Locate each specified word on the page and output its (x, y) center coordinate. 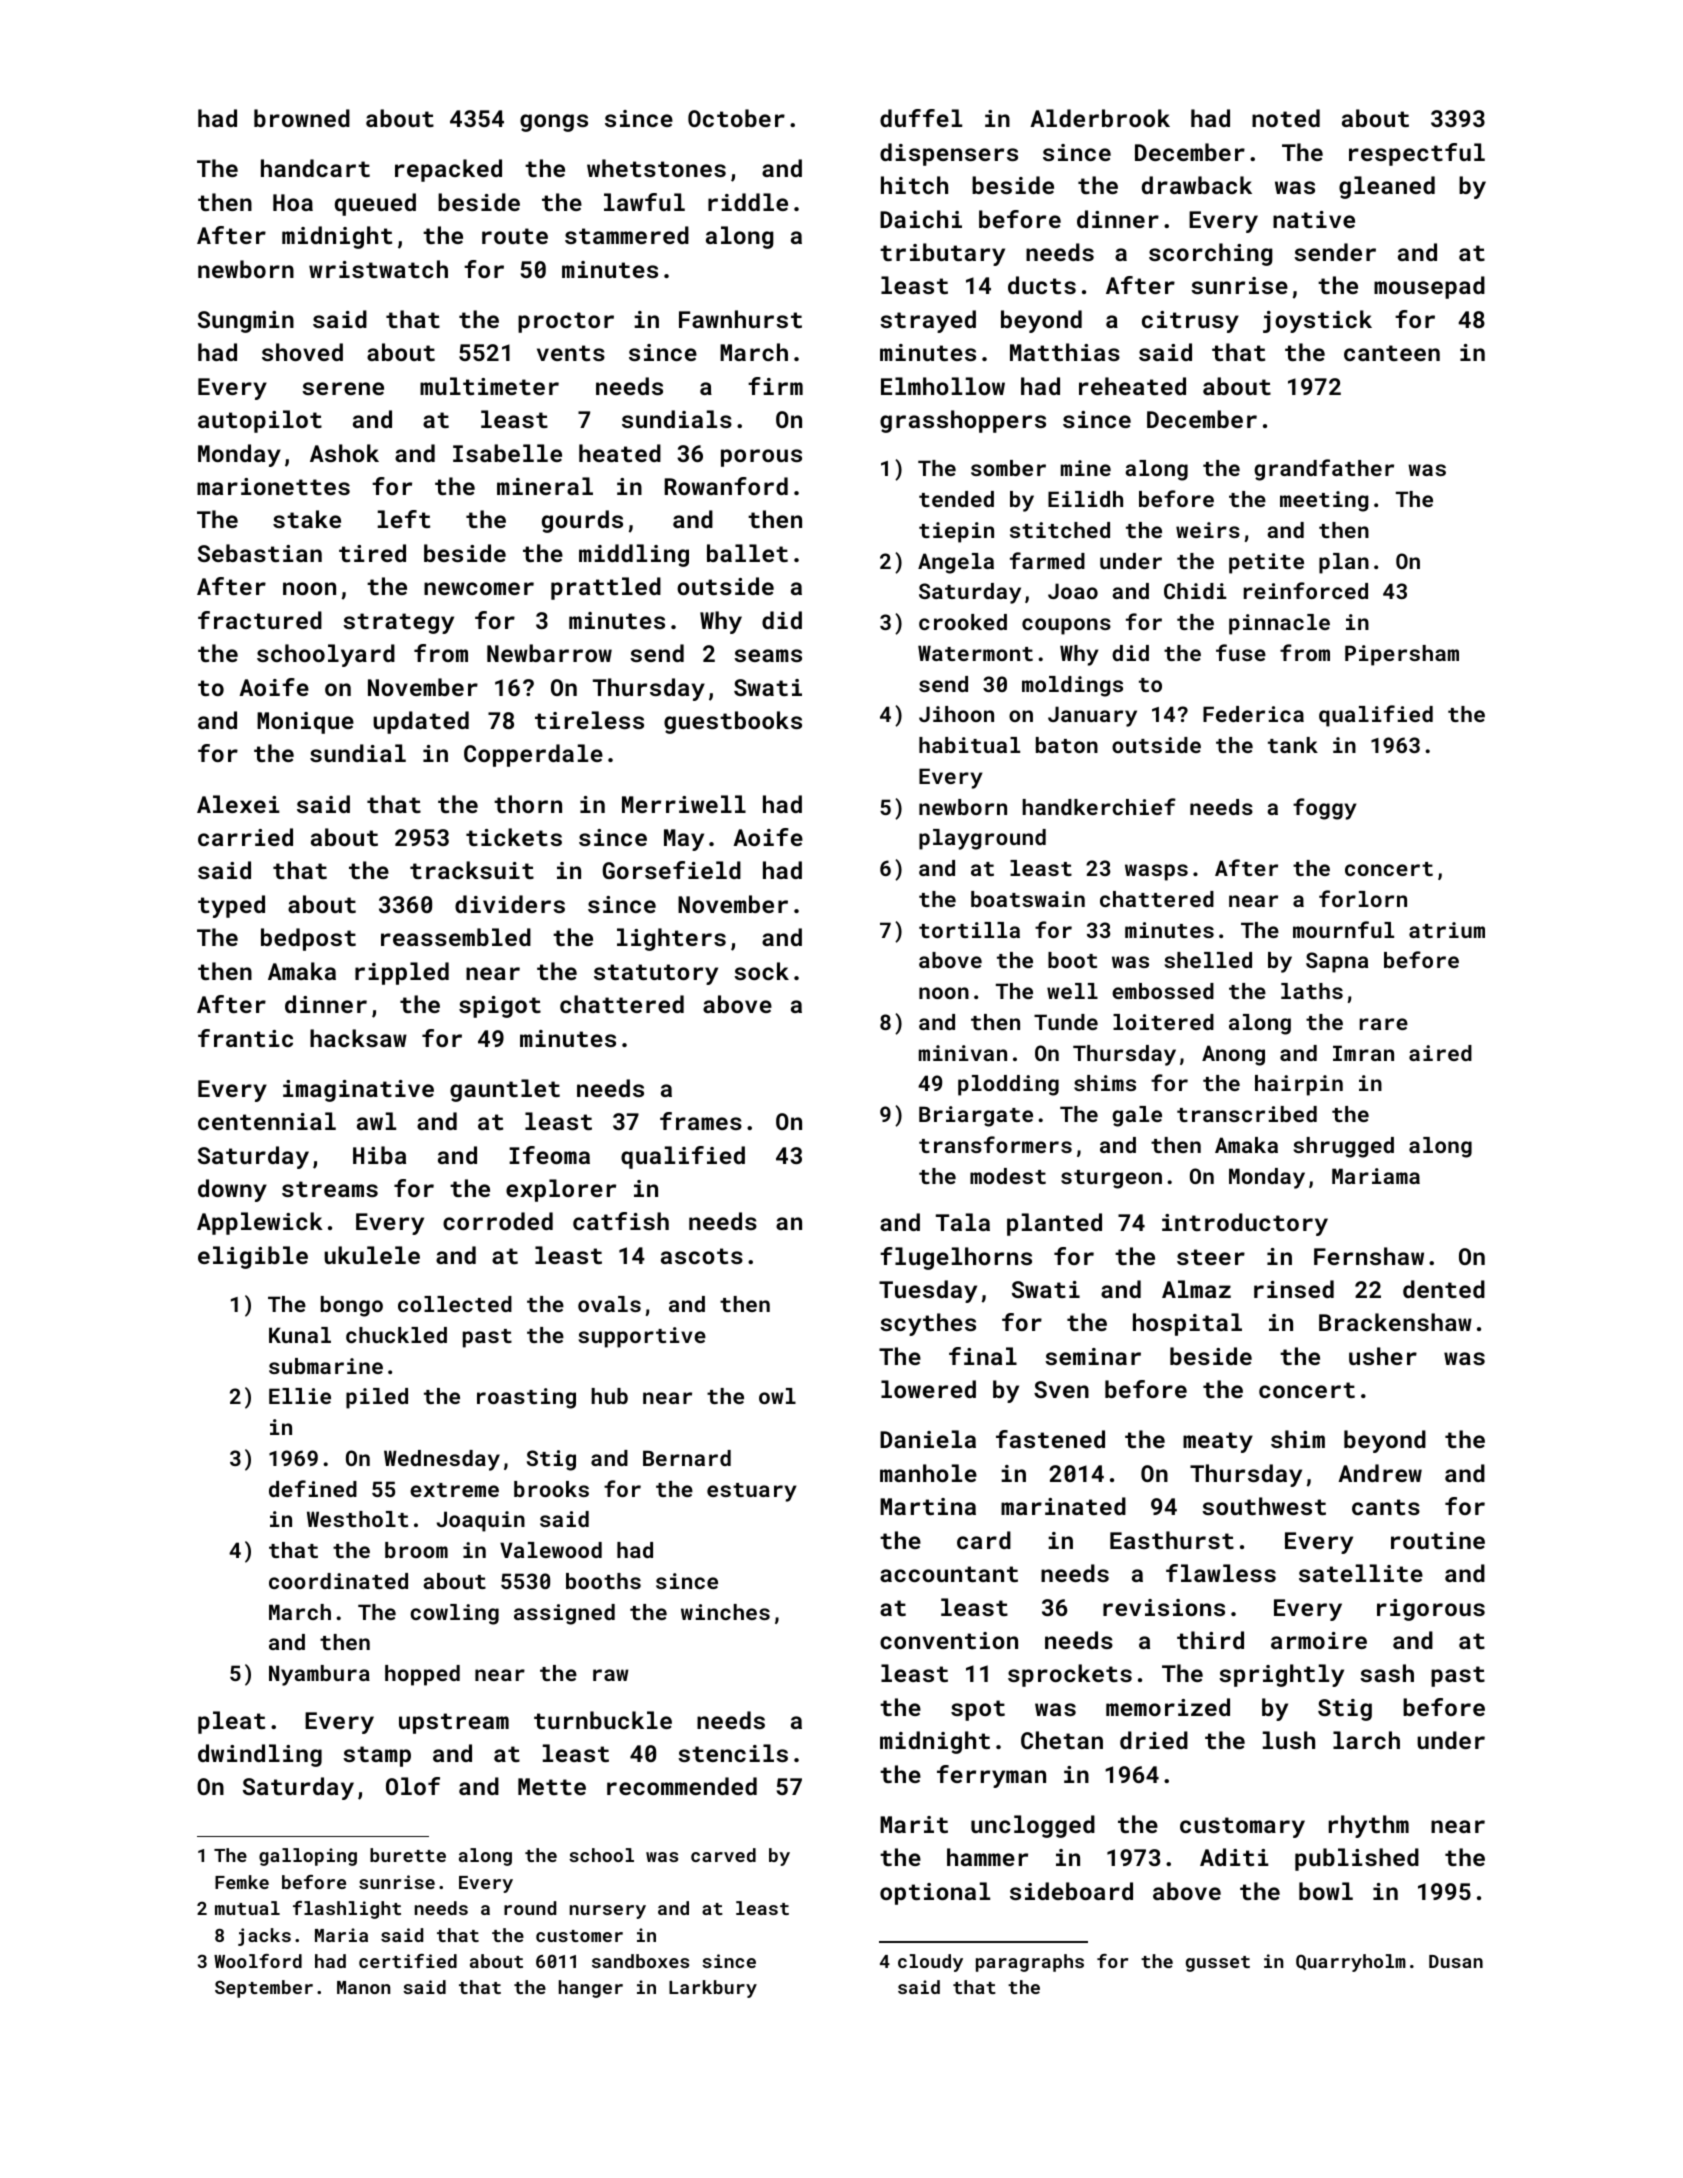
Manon (363, 1987)
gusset (1218, 1964)
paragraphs (1030, 1963)
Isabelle (507, 453)
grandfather (1324, 470)
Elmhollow (943, 386)
